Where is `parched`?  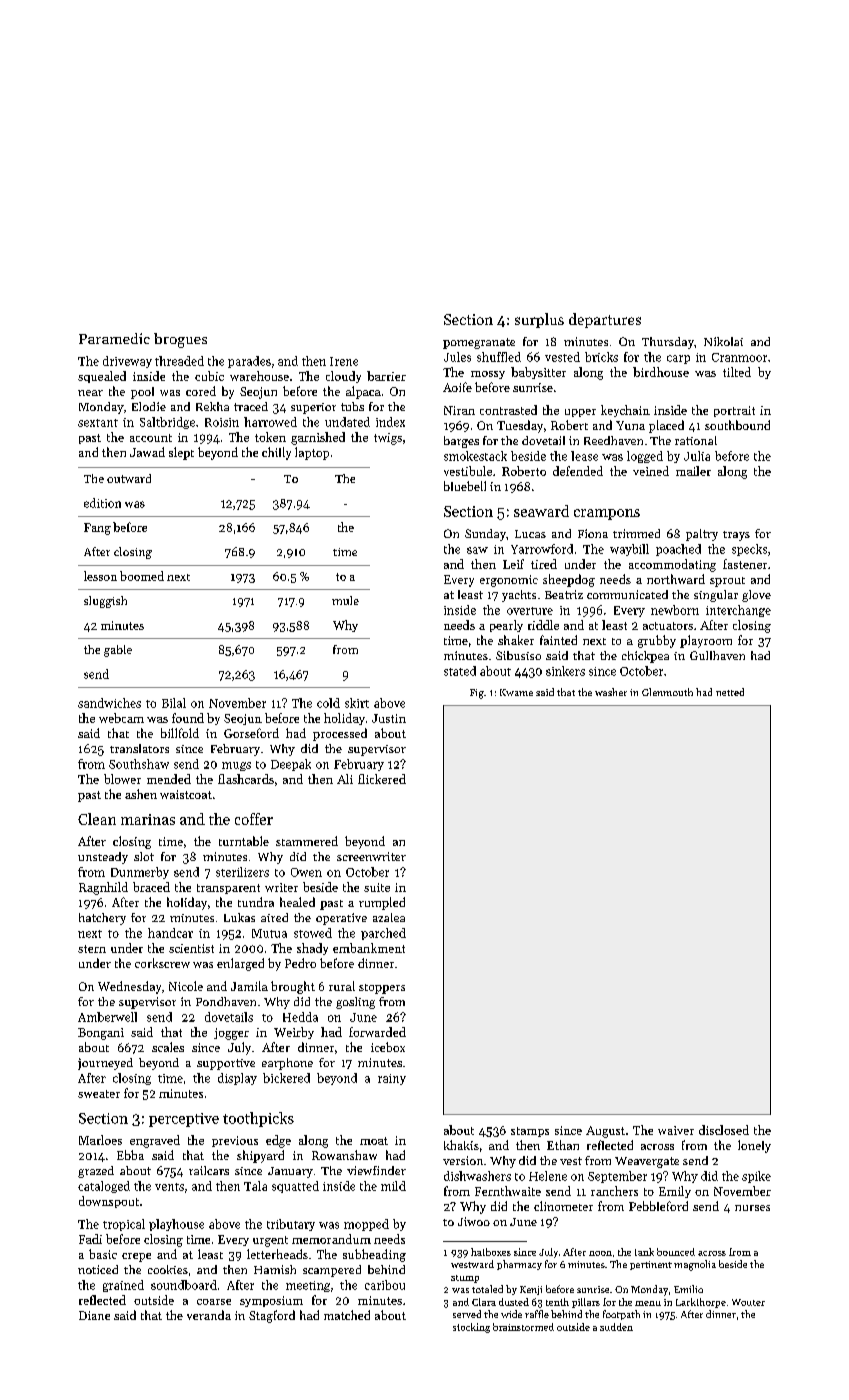
parched is located at coordinates (383, 934).
